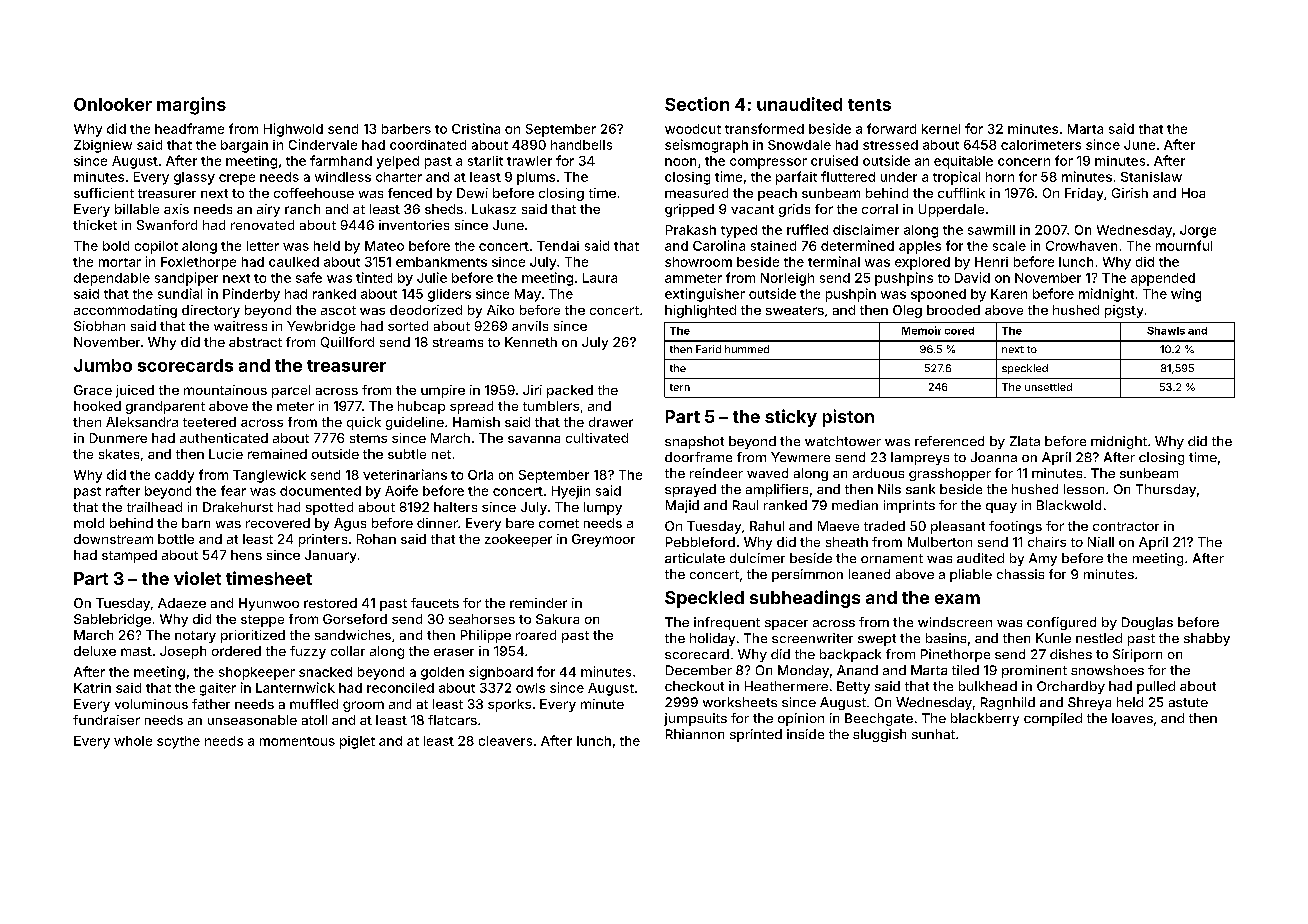 The width and height of the document is (1308, 924). I want to click on shabby, so click(1207, 639).
